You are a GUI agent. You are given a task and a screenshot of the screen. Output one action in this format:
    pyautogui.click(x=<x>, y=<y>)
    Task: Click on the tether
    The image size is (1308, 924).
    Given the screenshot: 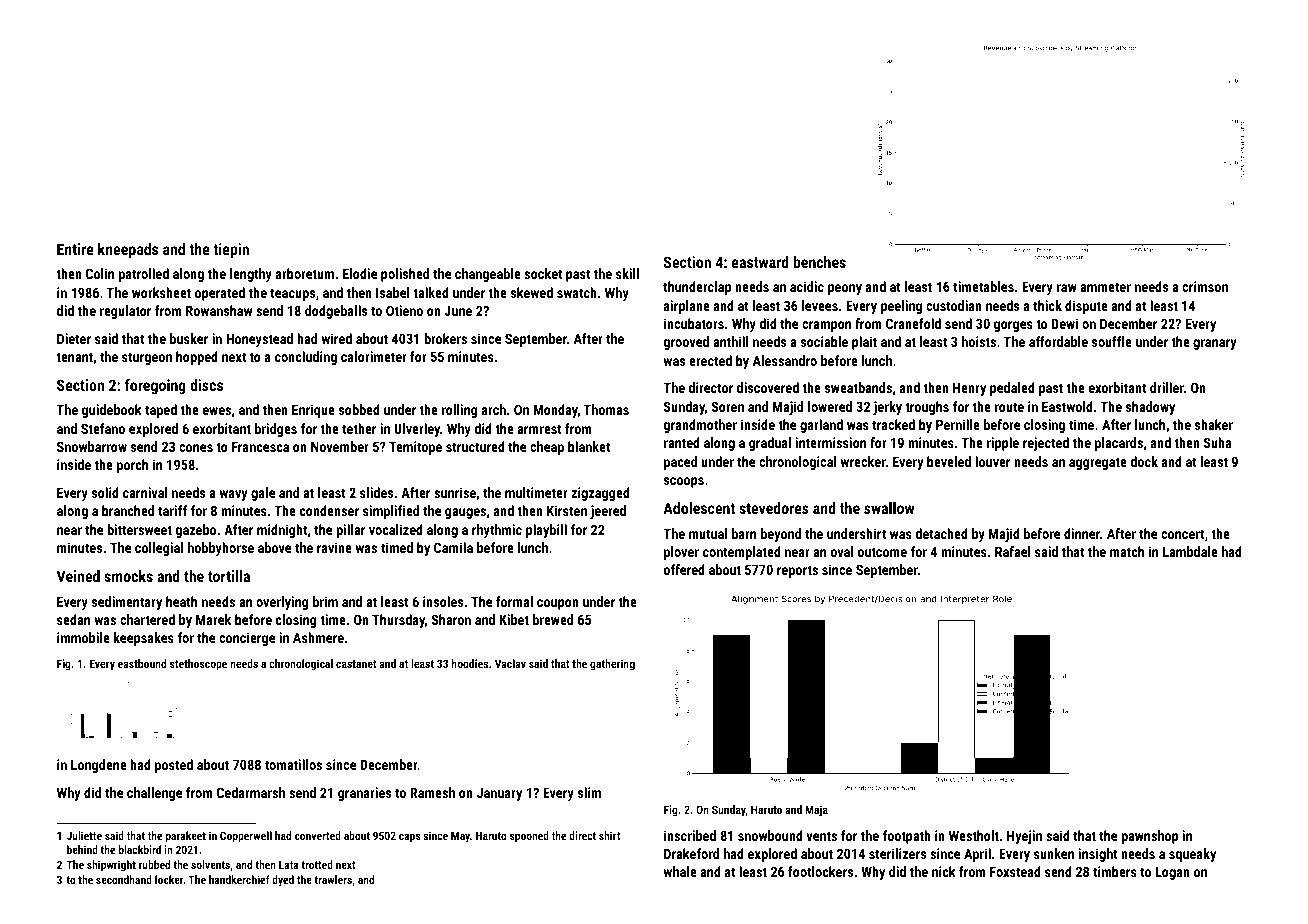 What is the action you would take?
    pyautogui.click(x=359, y=428)
